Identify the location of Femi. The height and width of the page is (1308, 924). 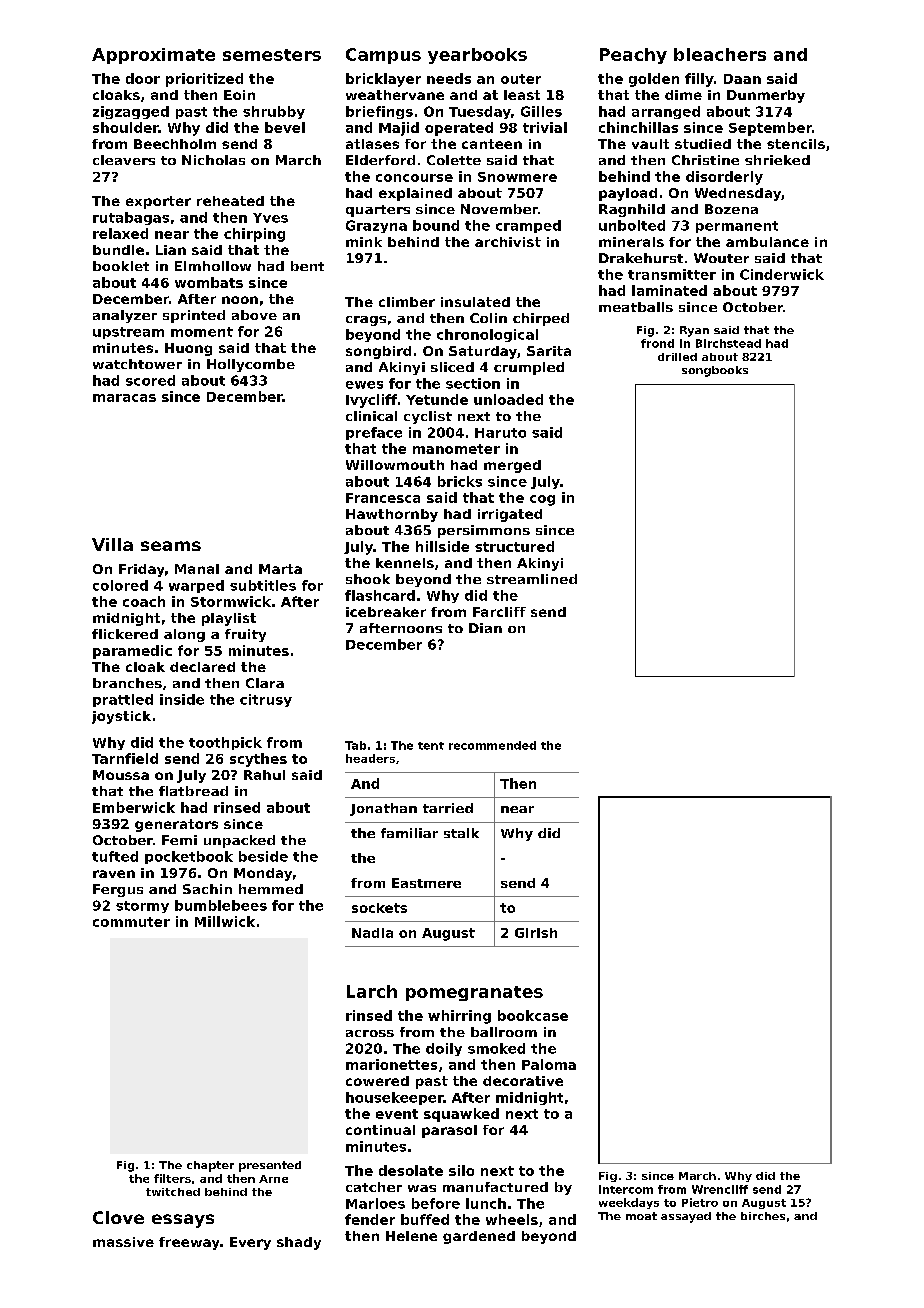
(179, 840).
